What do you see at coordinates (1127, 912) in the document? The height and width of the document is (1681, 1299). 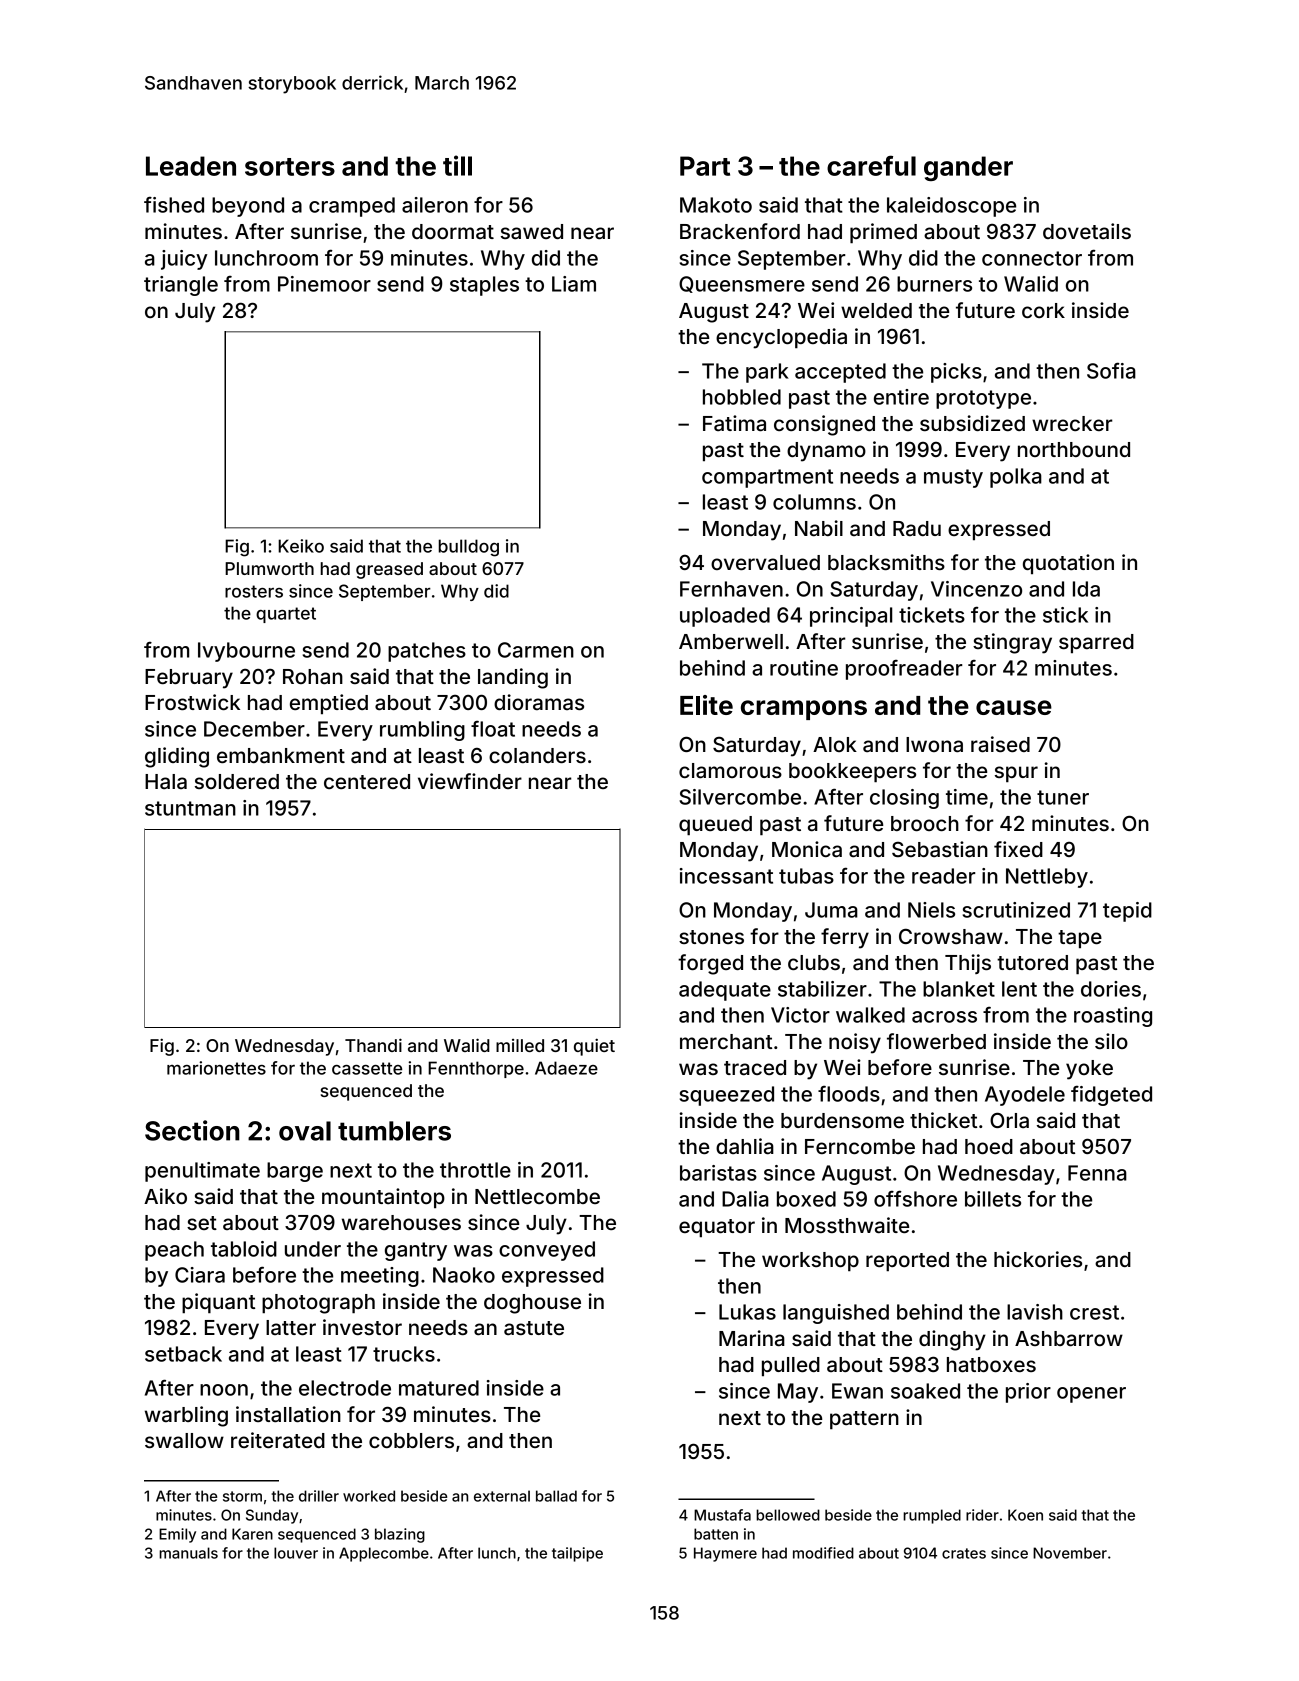 I see `tepid` at bounding box center [1127, 912].
